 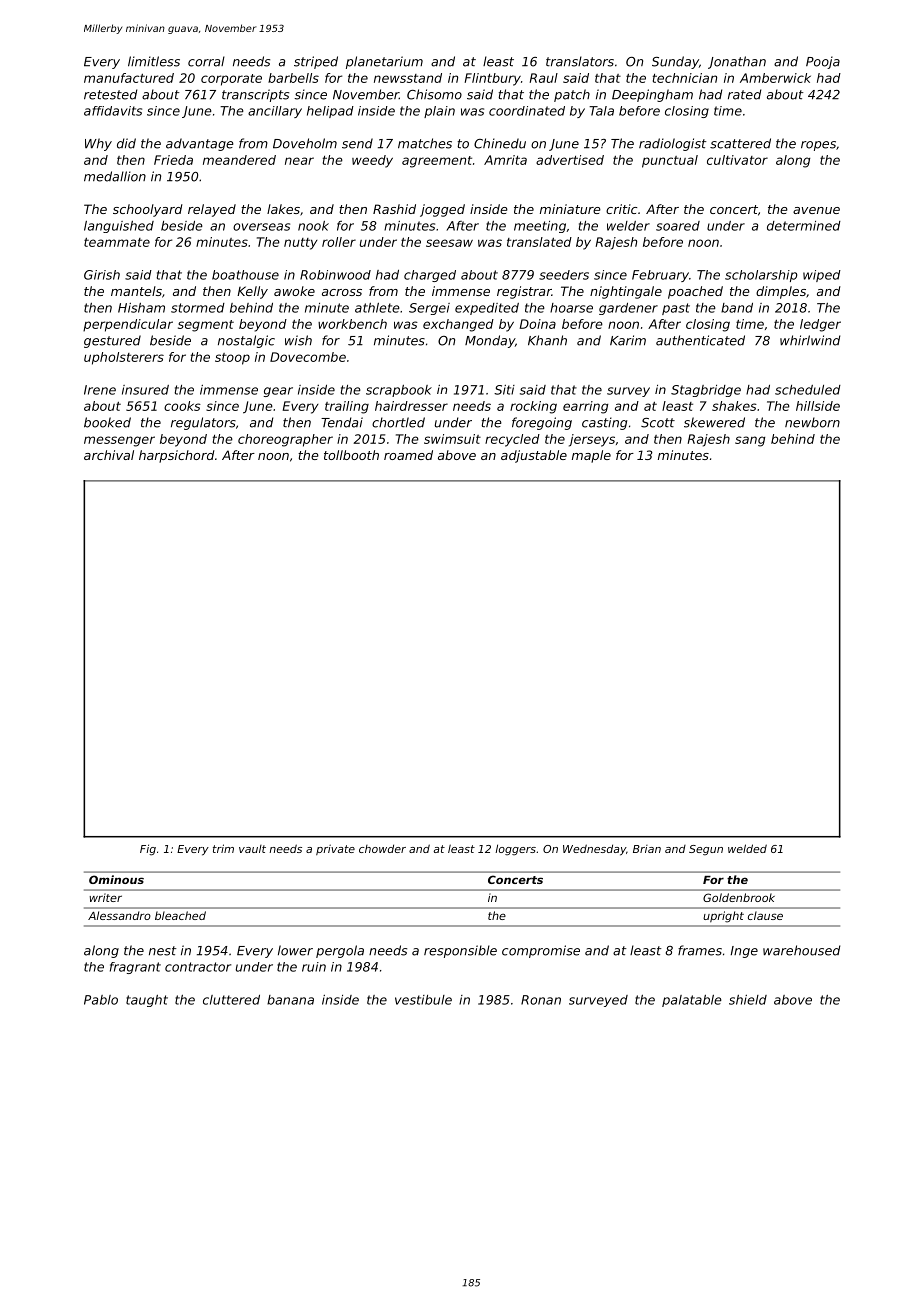 What do you see at coordinates (626, 292) in the screenshot?
I see `nightingale` at bounding box center [626, 292].
